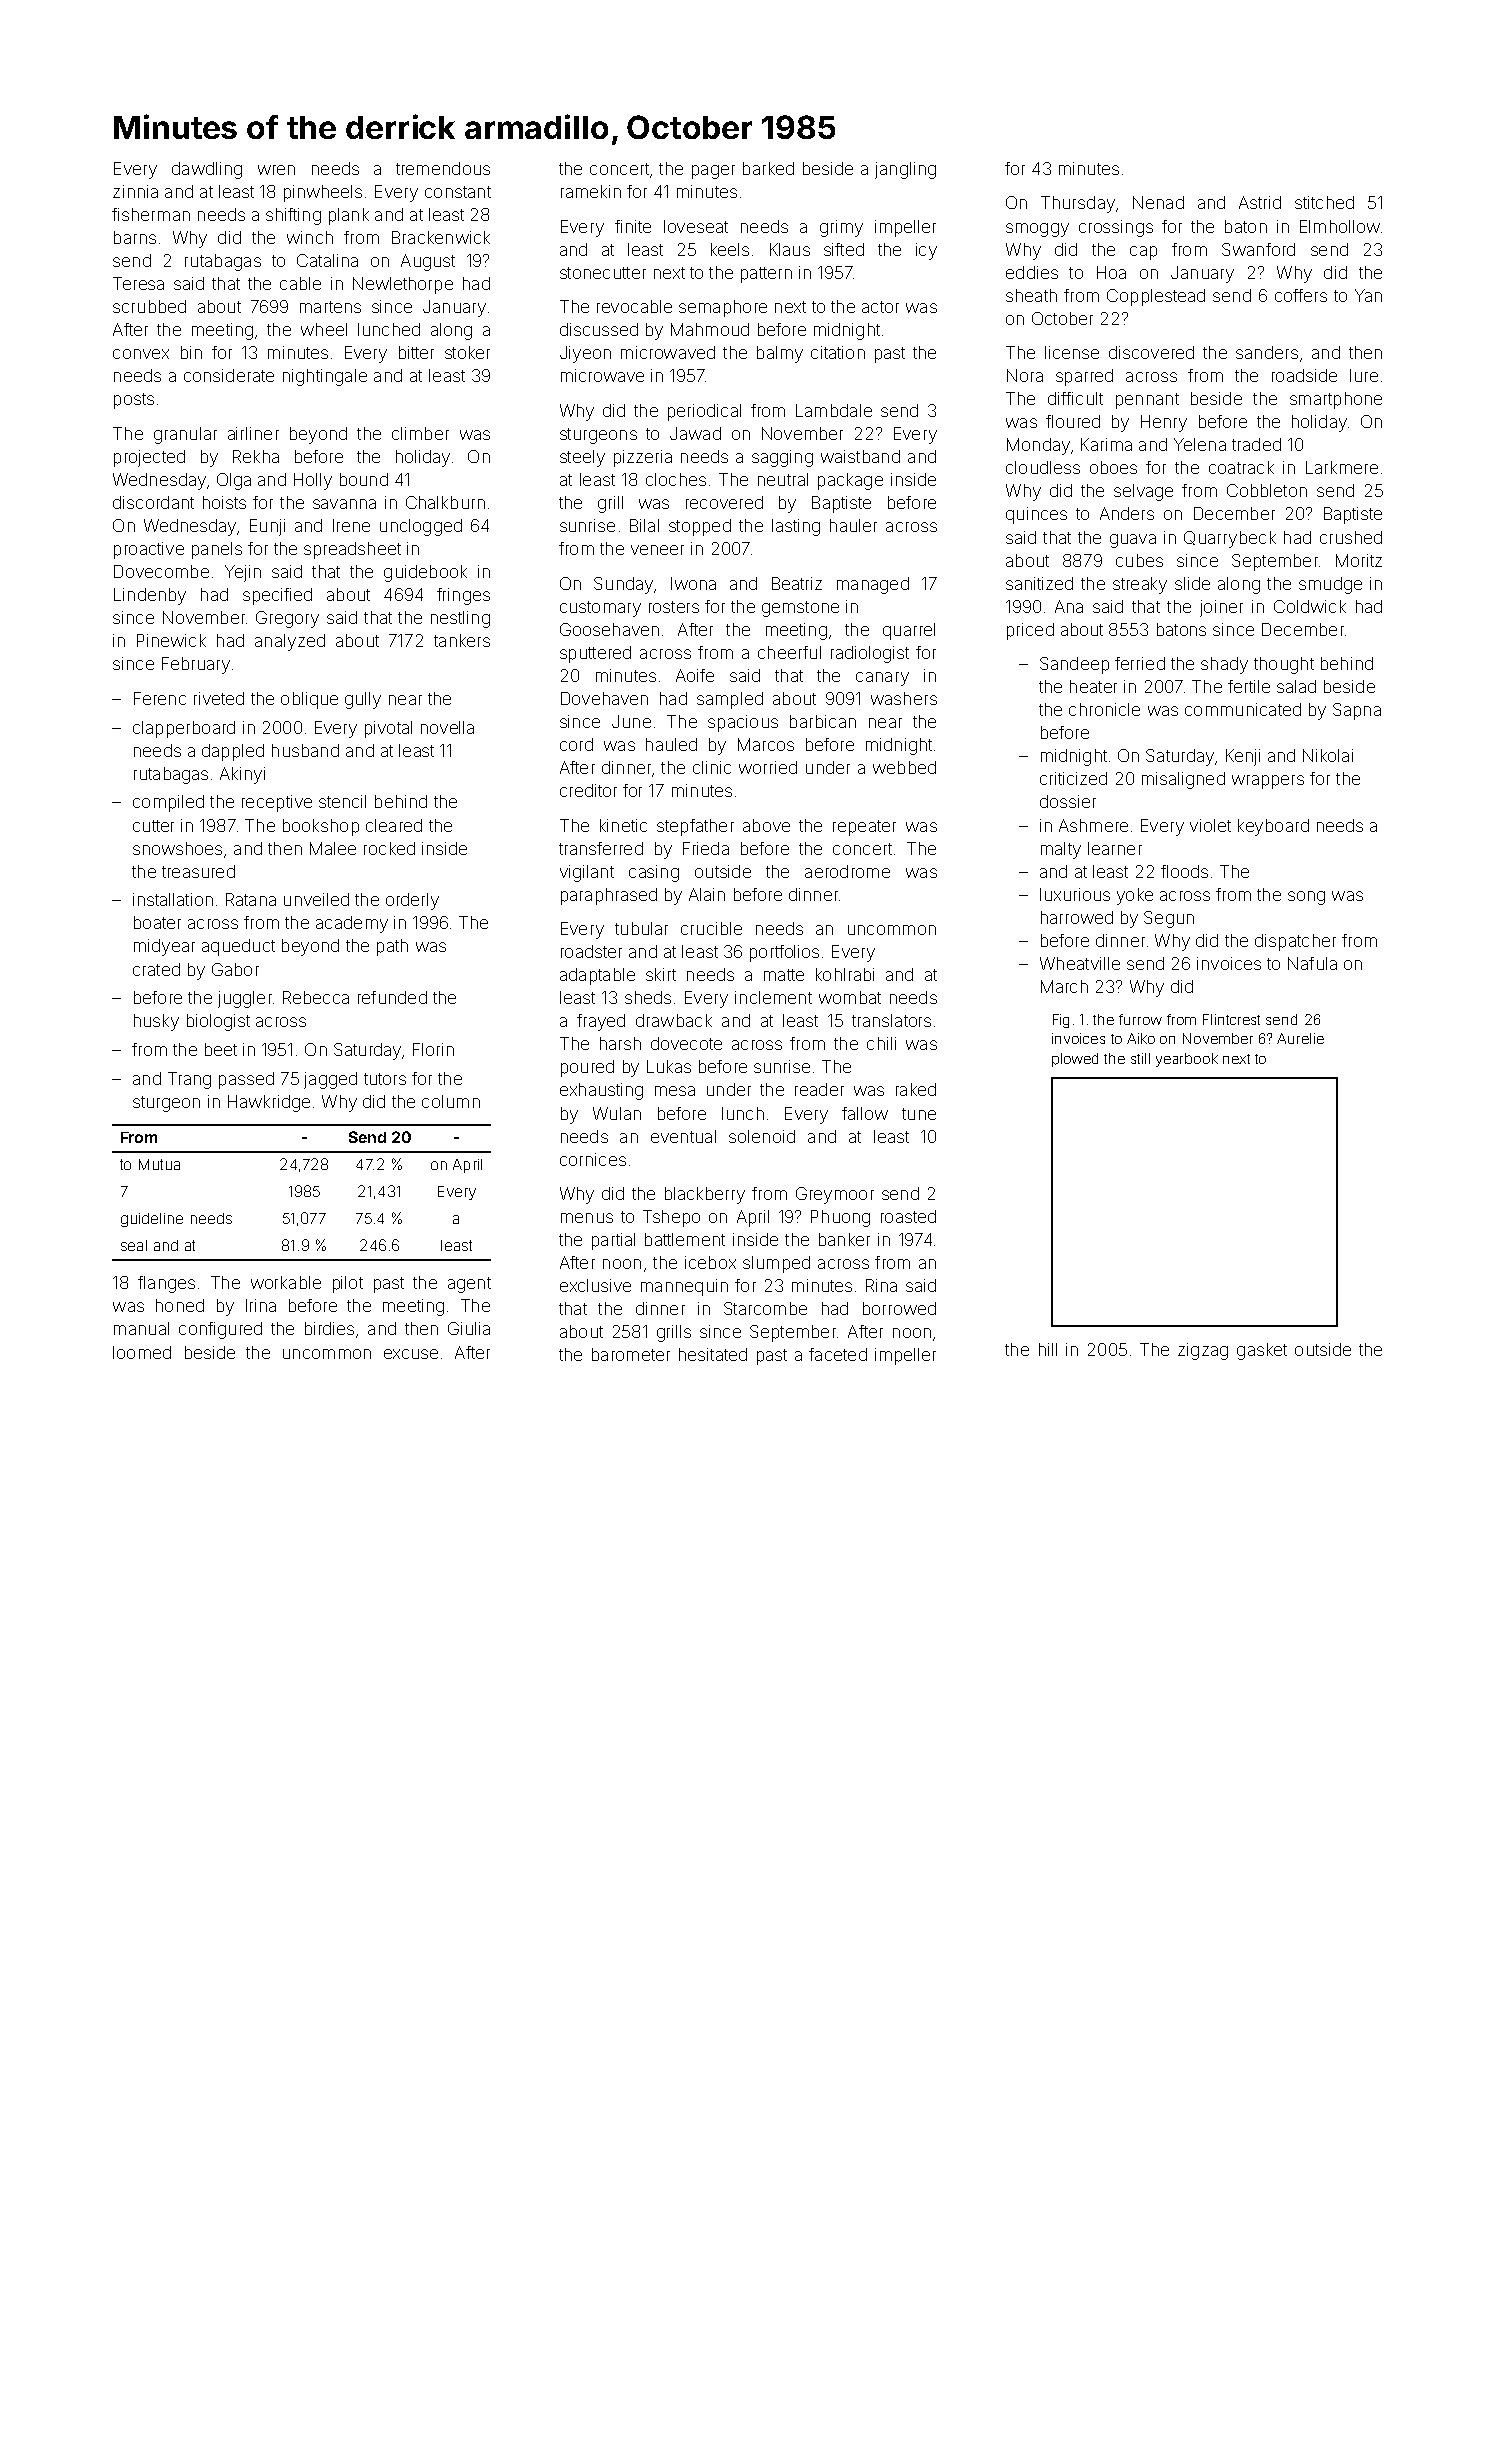 The width and height of the screenshot is (1496, 2464). What do you see at coordinates (460, 619) in the screenshot?
I see `nestling` at bounding box center [460, 619].
